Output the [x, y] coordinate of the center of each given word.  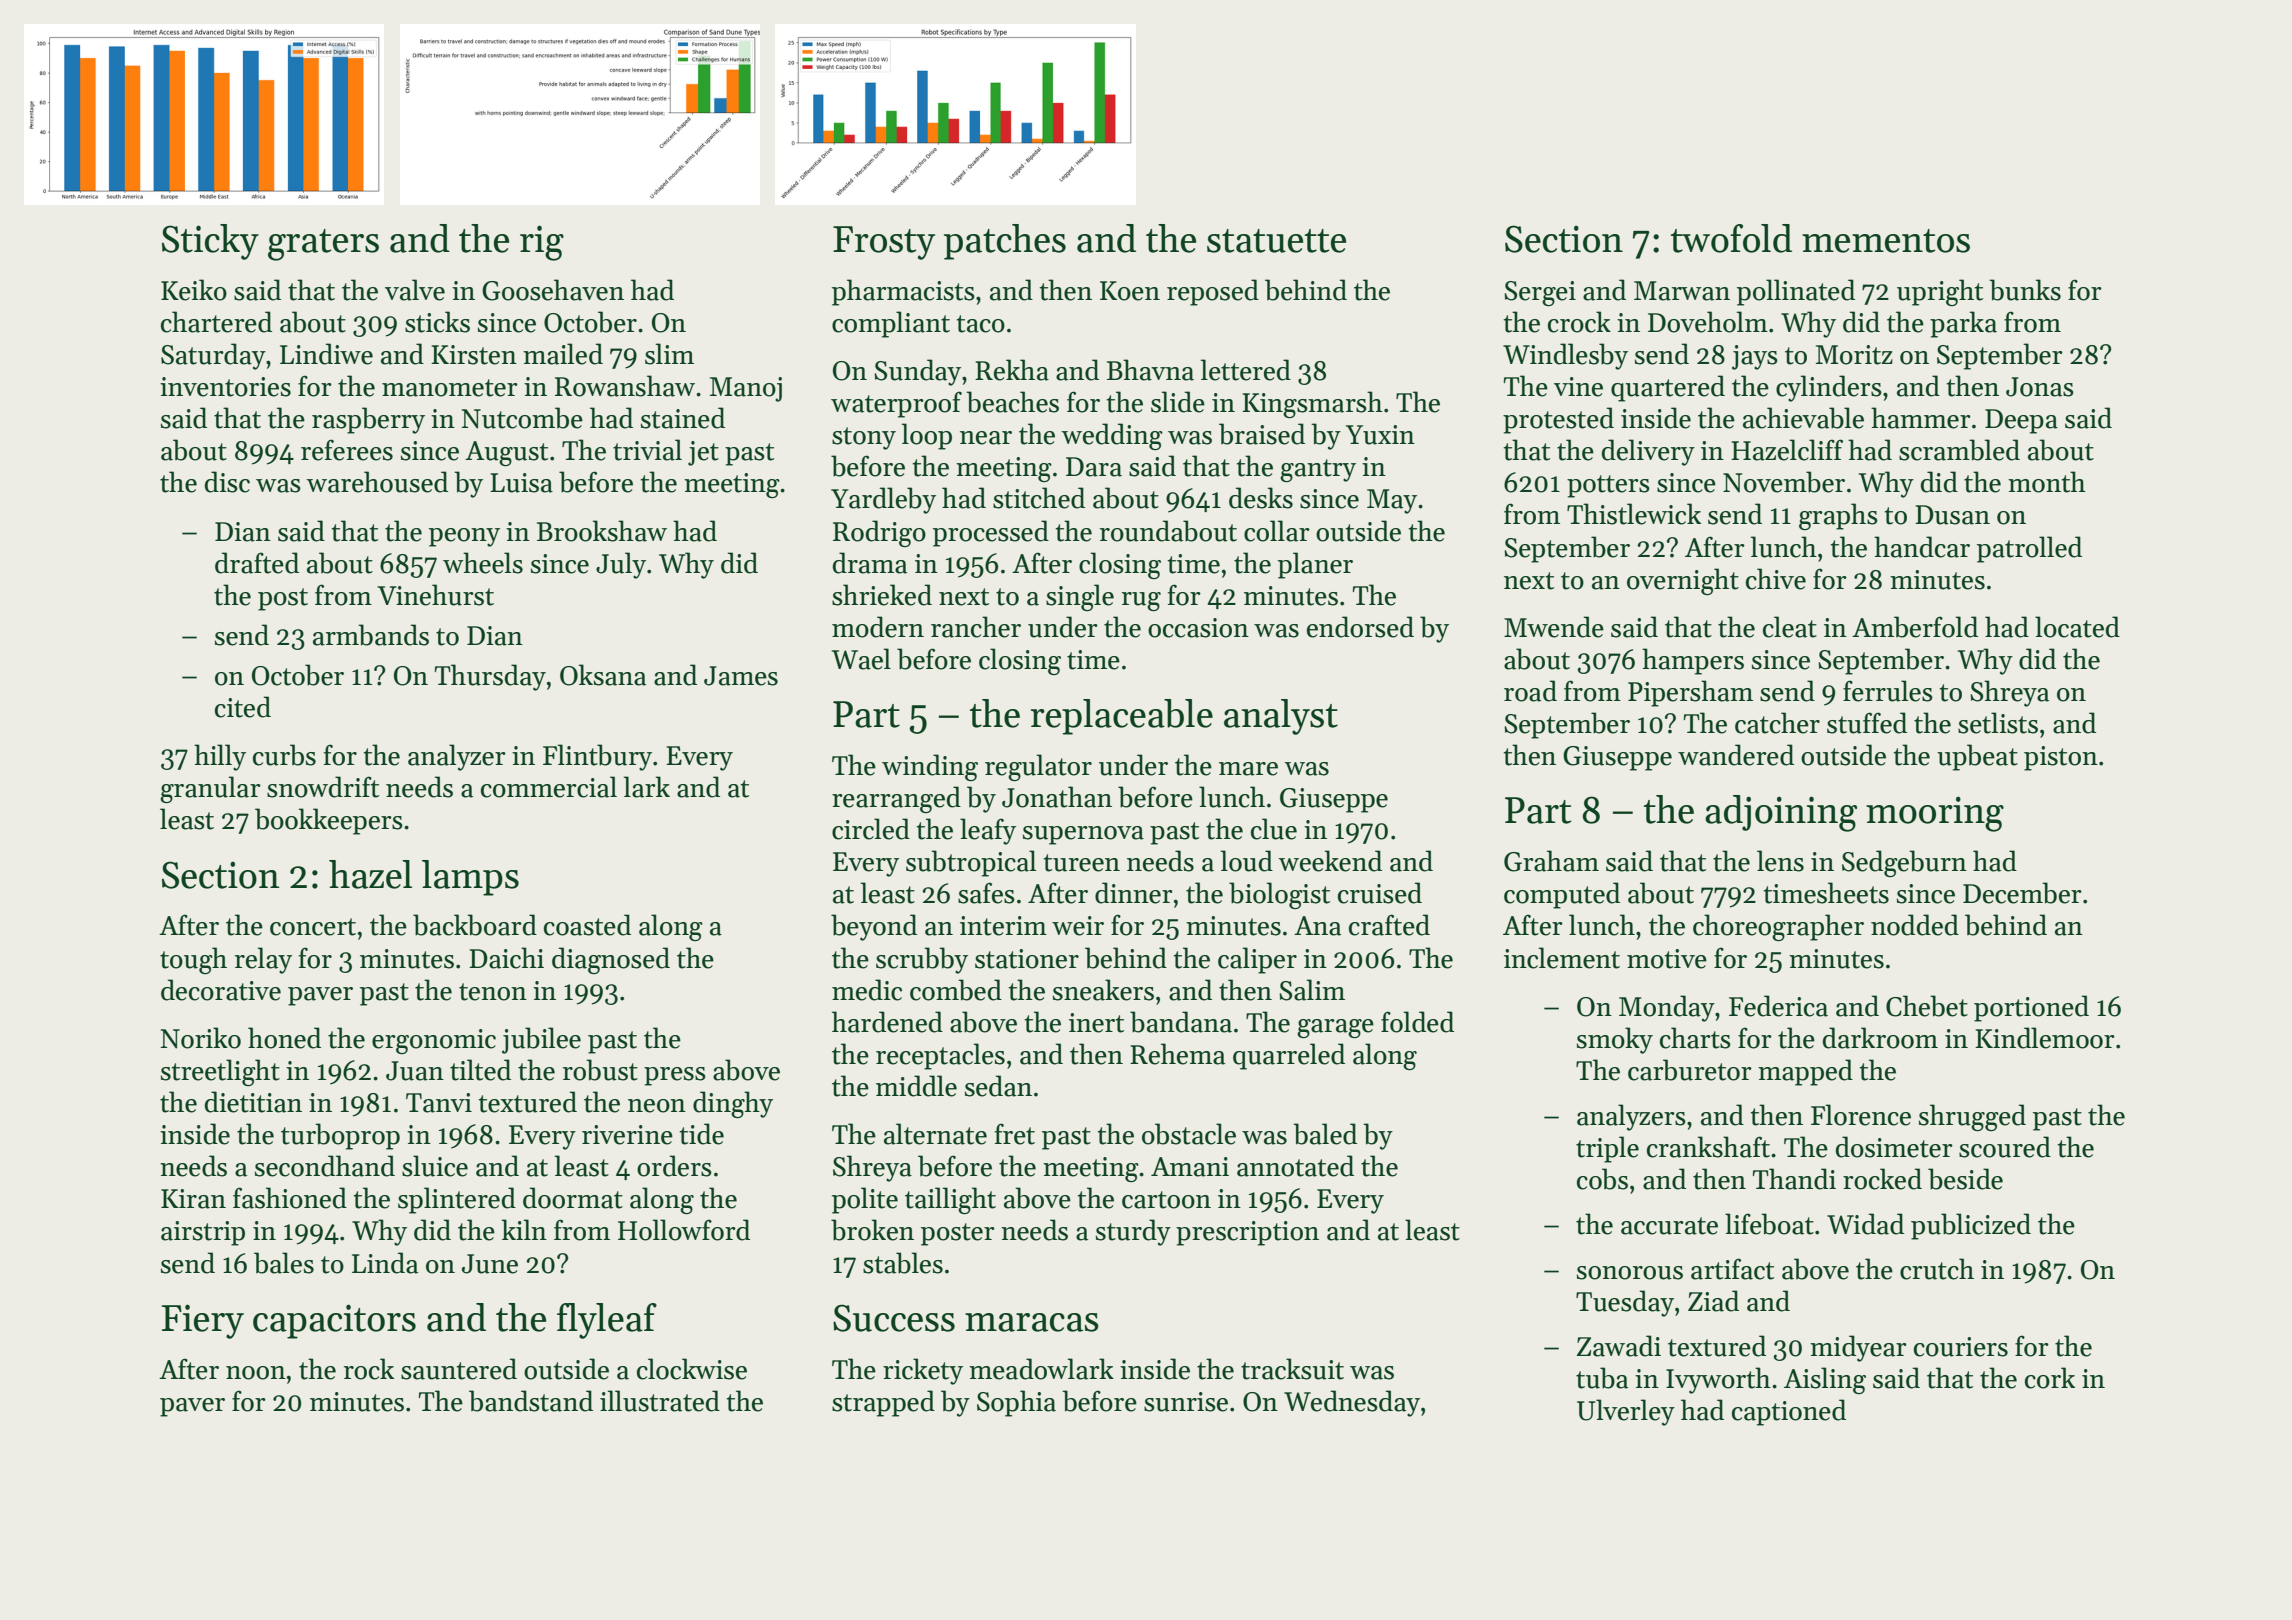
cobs [1602, 1179]
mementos [1886, 241]
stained [683, 418]
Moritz [1854, 355]
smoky [1615, 1040]
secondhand [325, 1166]
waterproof [896, 404]
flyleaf [607, 1321]
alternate [935, 1134]
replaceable [1122, 717]
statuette [1276, 241]
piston [2061, 758]
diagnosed [611, 960]
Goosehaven [553, 290]
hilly [220, 757]
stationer [1027, 959]
